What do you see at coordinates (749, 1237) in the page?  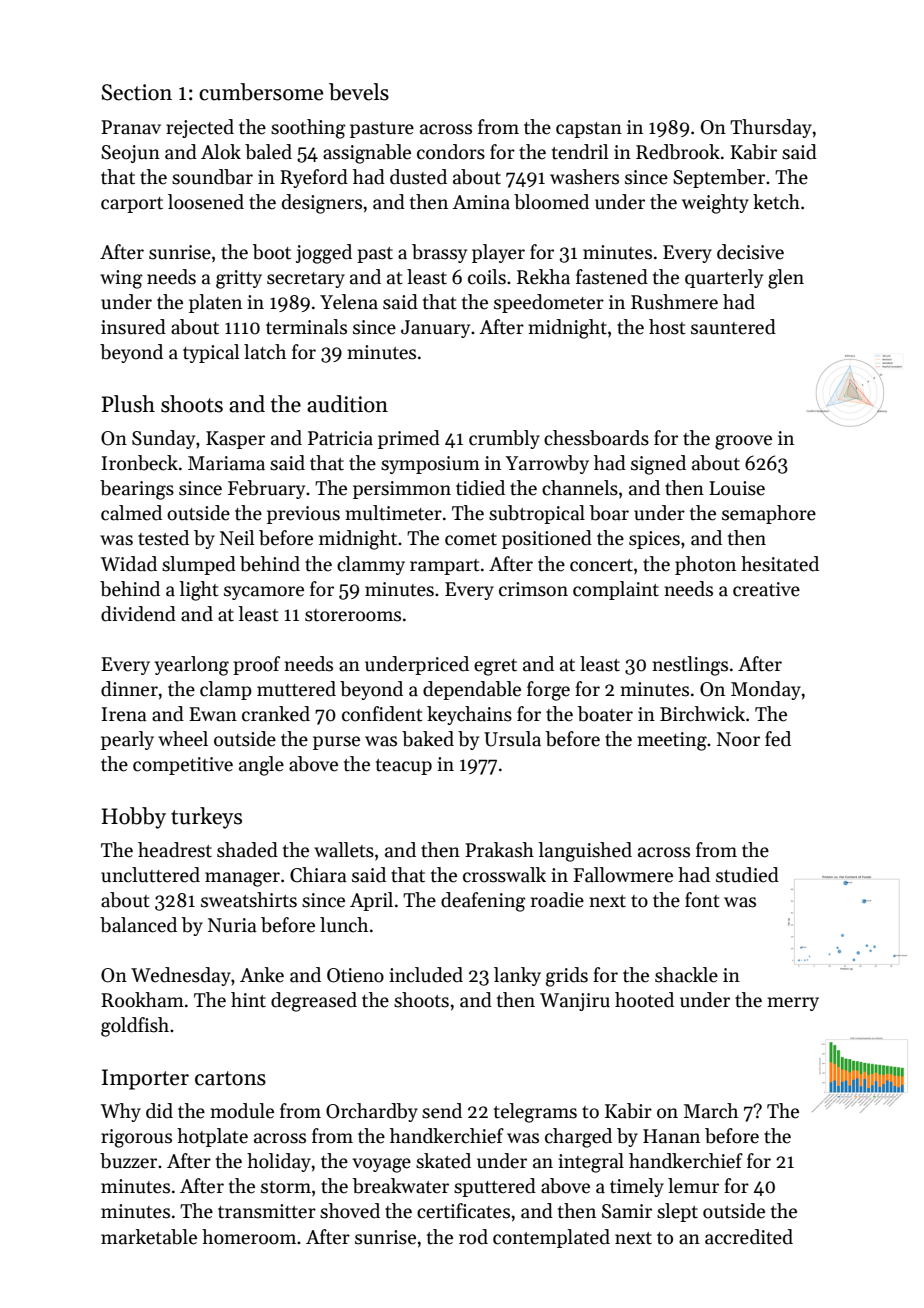 I see `accredited` at bounding box center [749, 1237].
